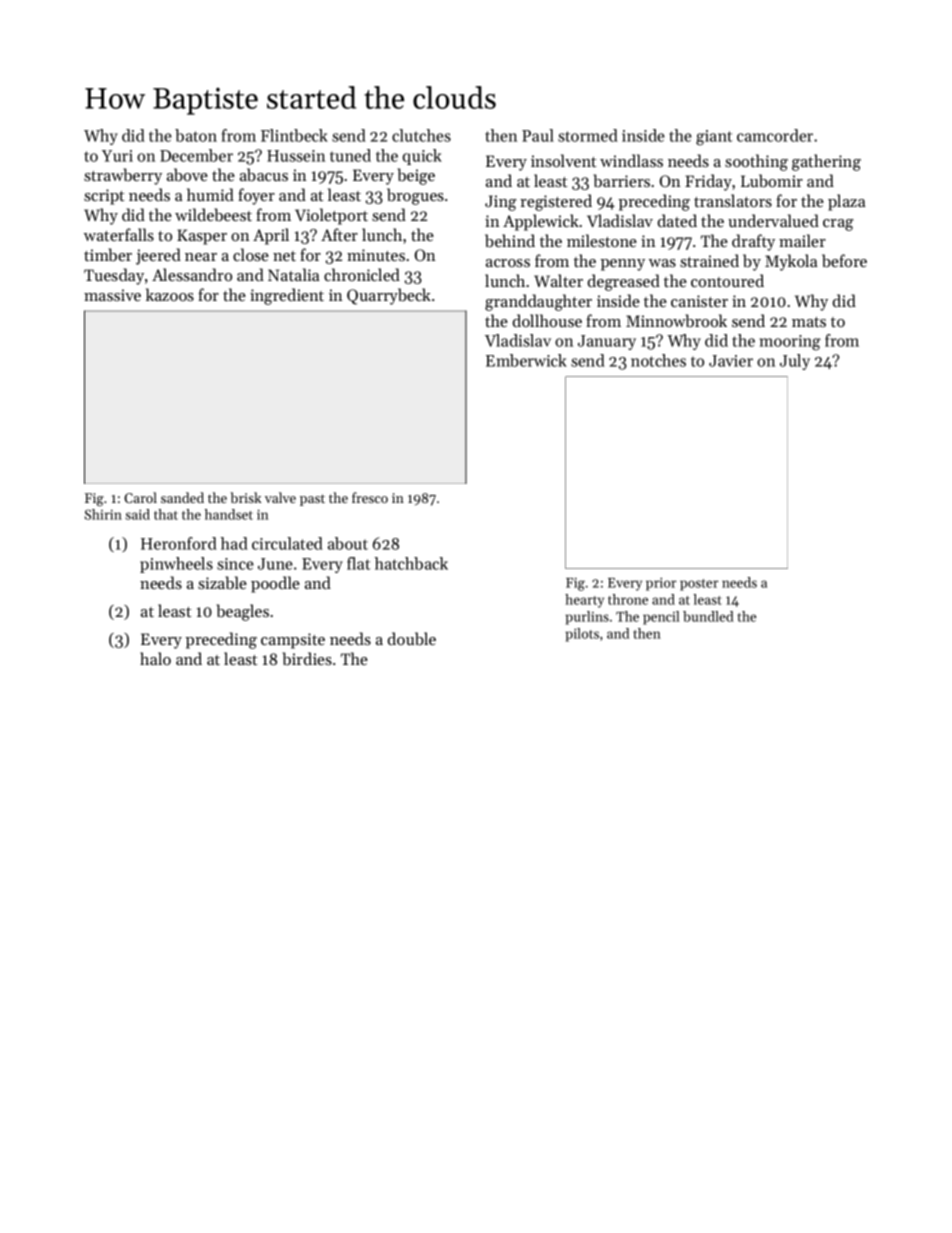  I want to click on sanded, so click(182, 497).
